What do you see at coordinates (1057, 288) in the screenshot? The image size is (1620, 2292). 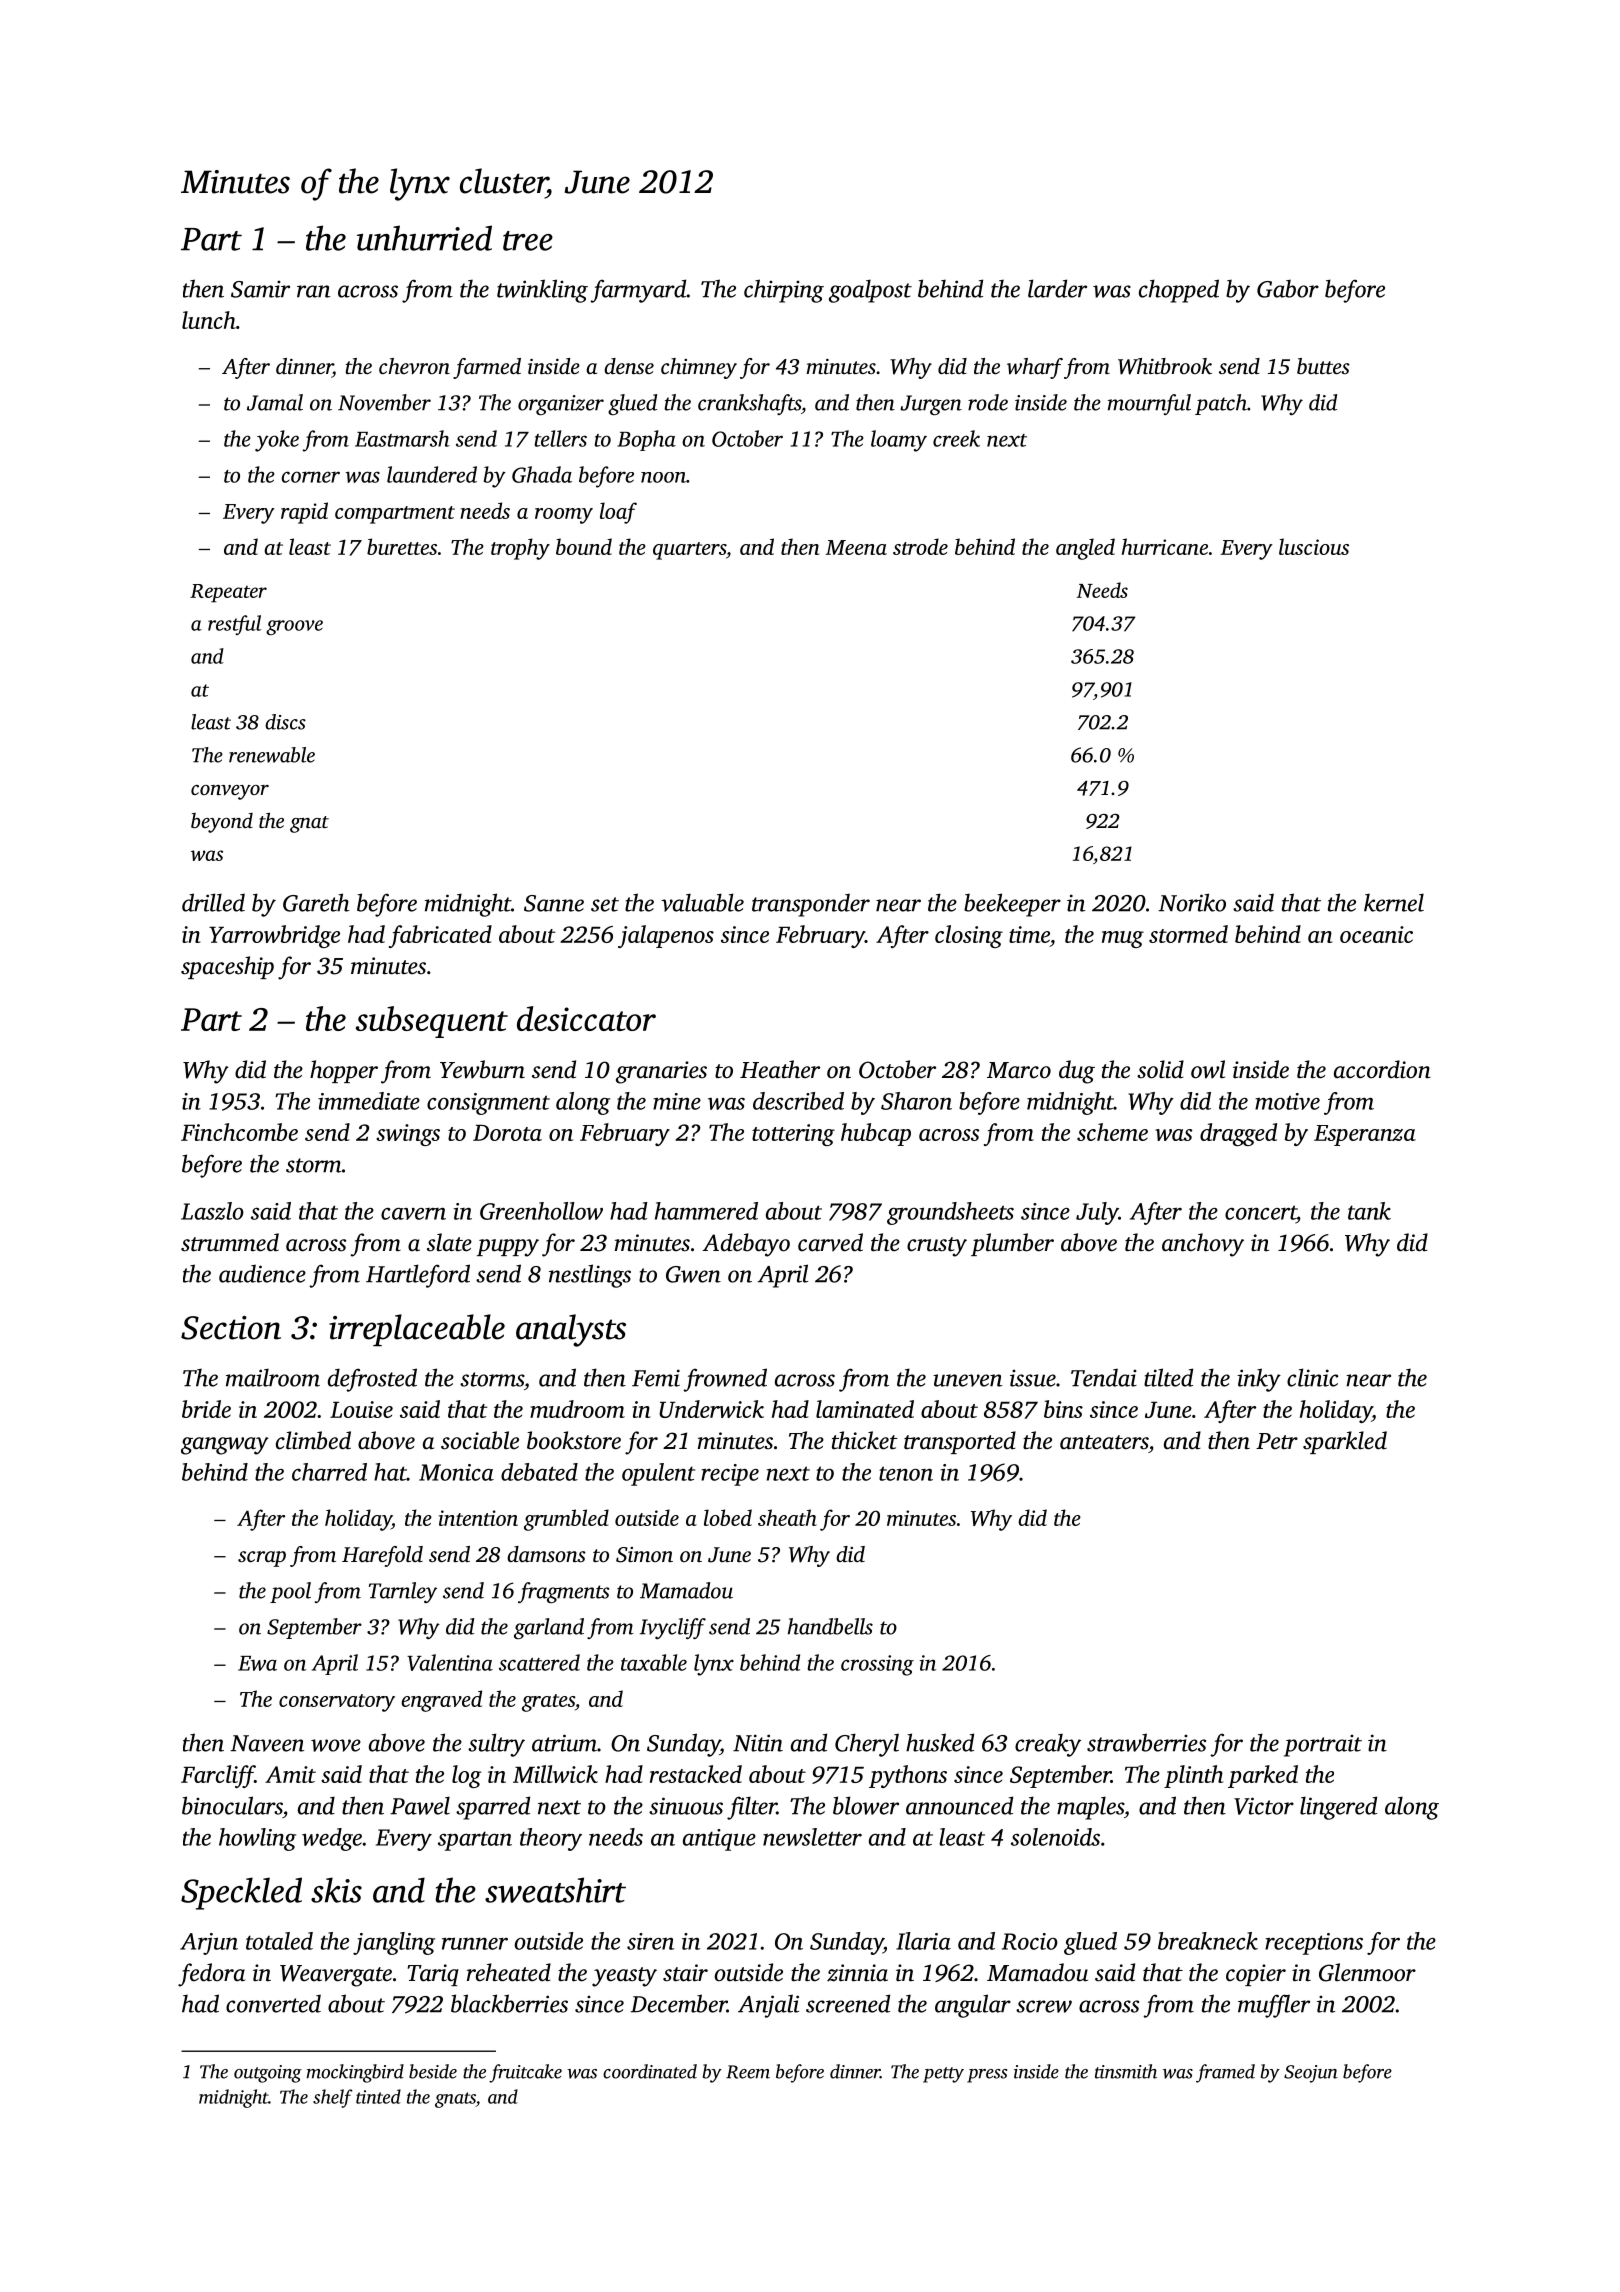 I see `larder` at bounding box center [1057, 288].
